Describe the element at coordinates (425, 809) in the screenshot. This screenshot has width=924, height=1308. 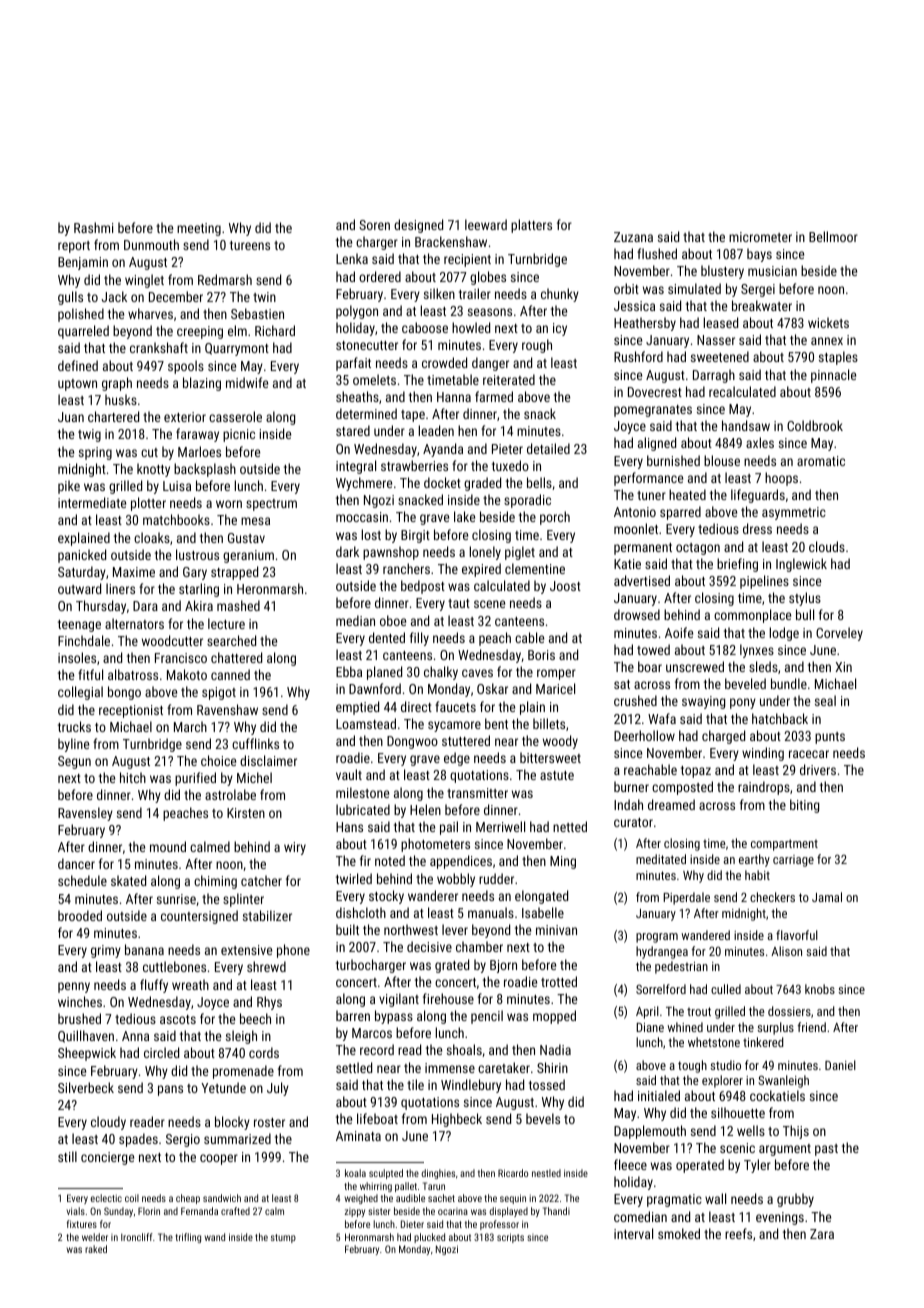
I see `Helen` at that location.
